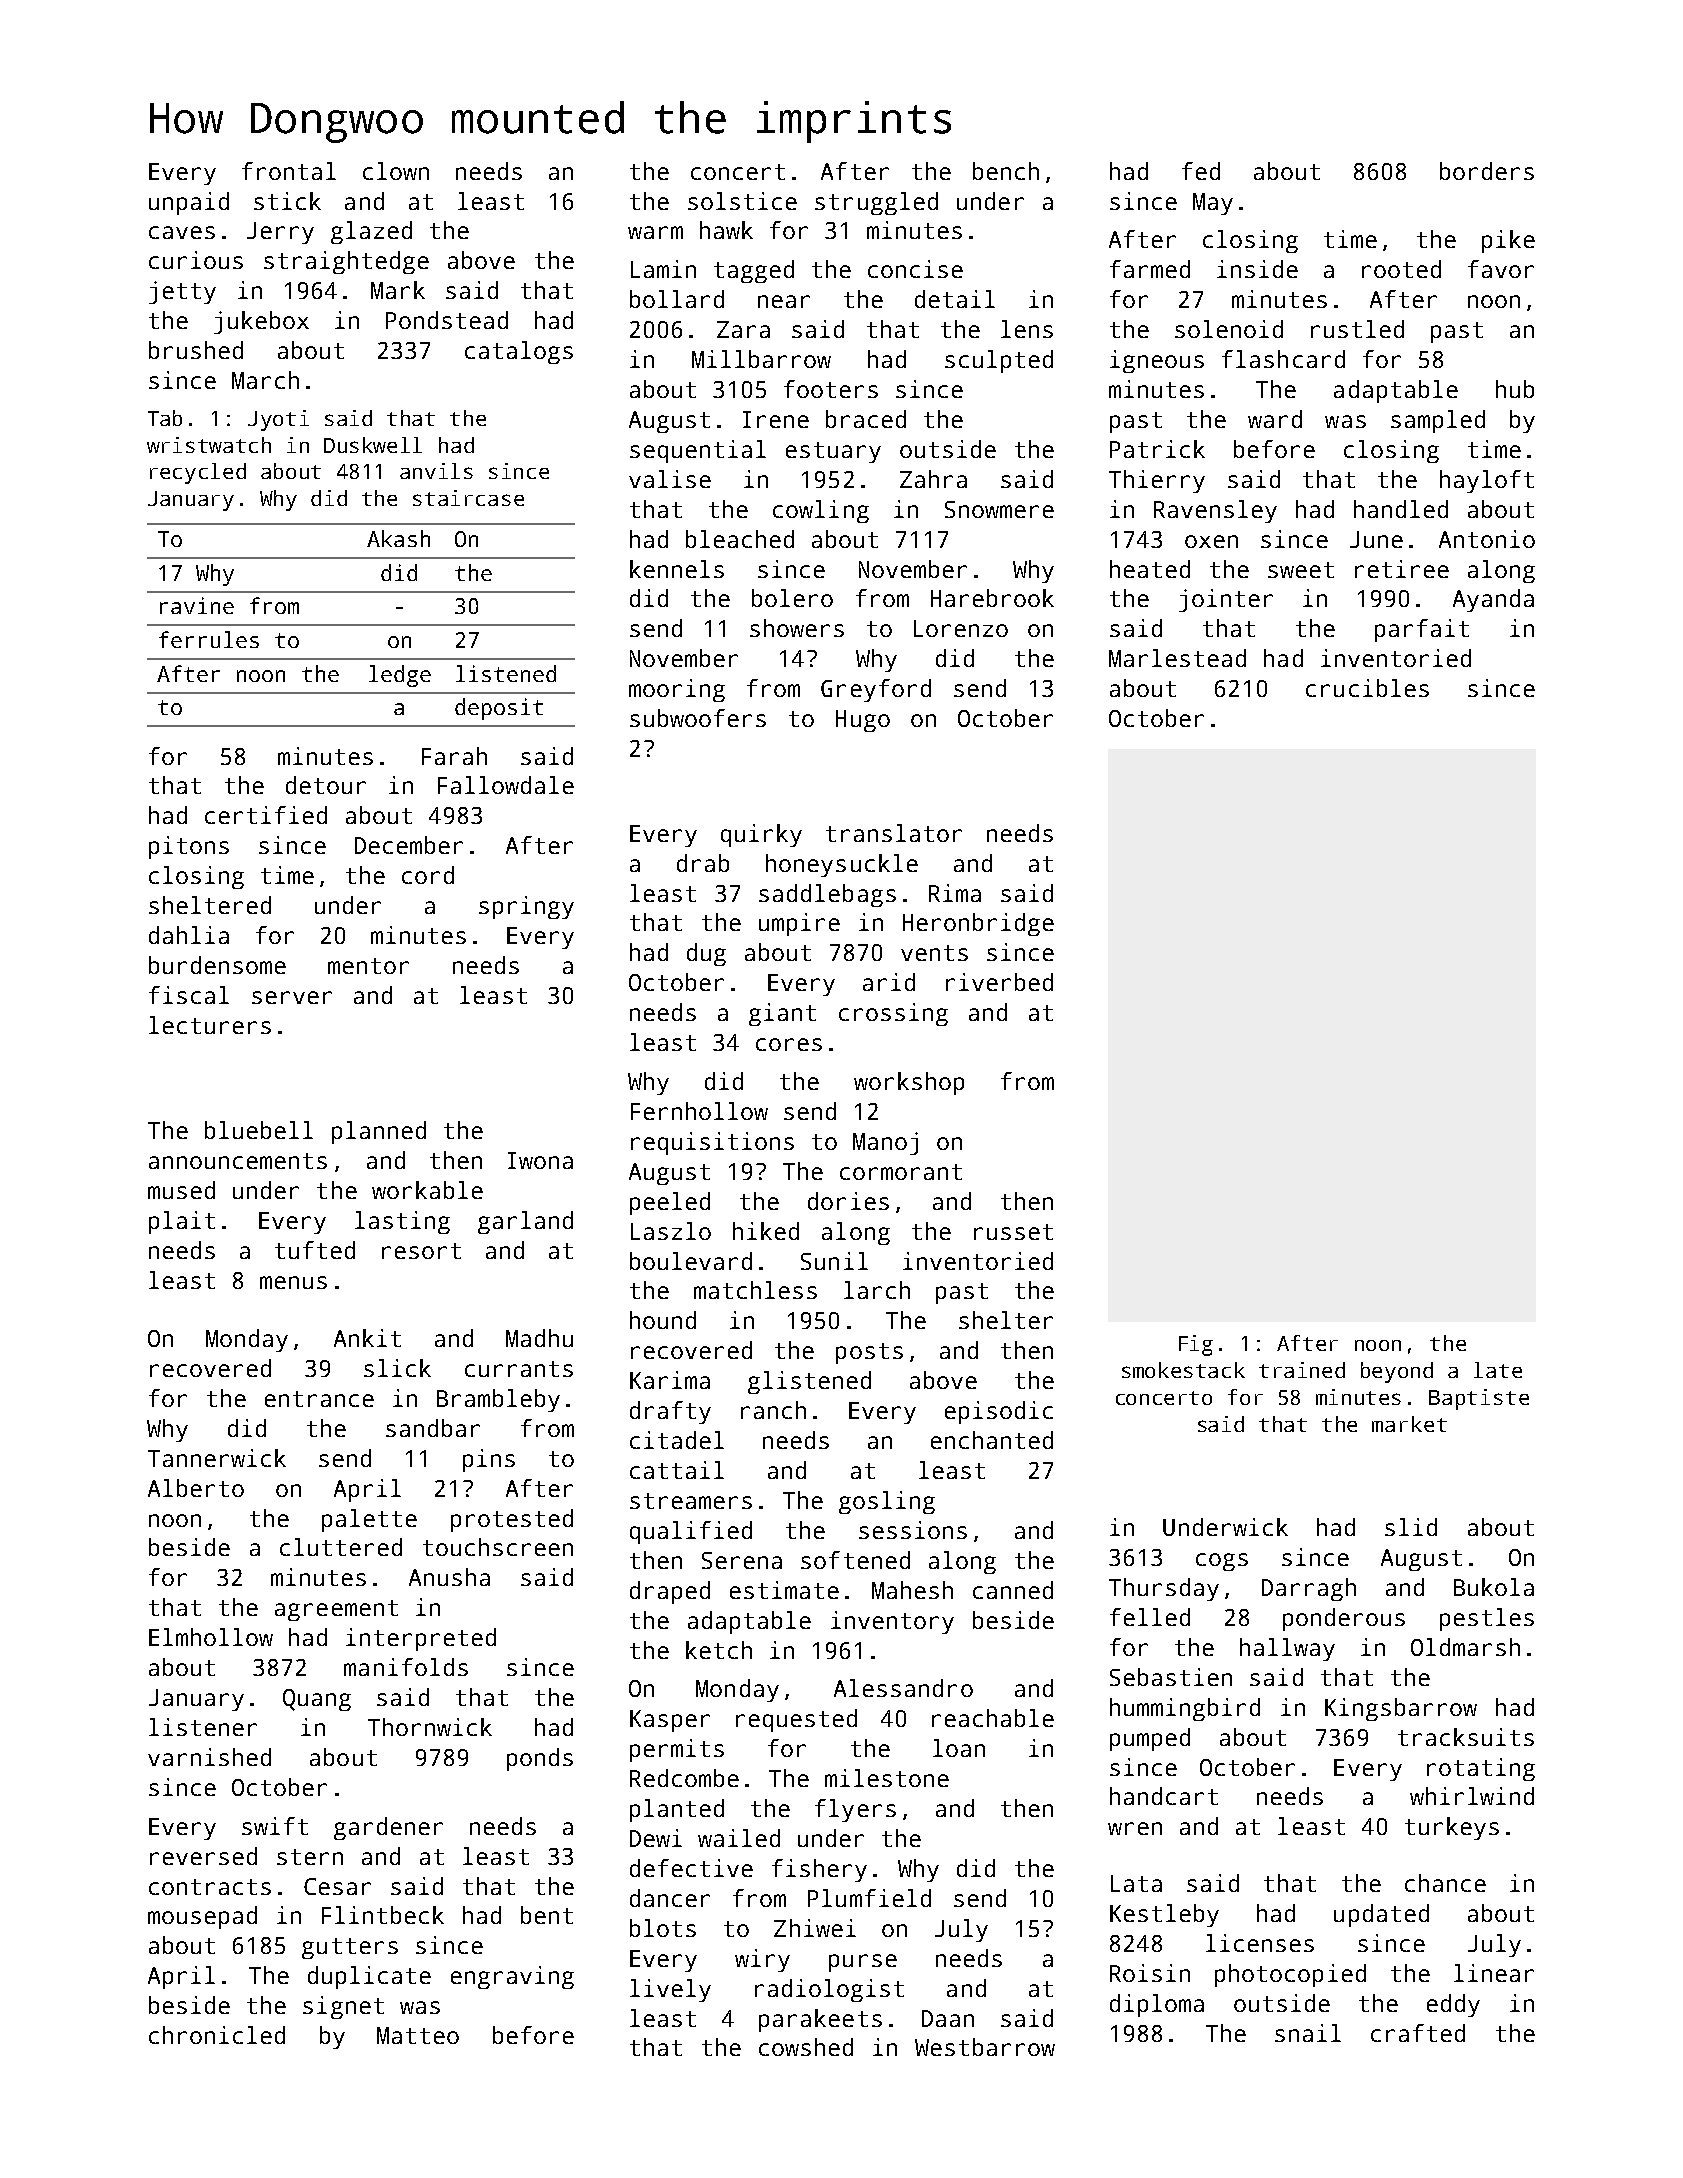  I want to click on ravine, so click(197, 605).
